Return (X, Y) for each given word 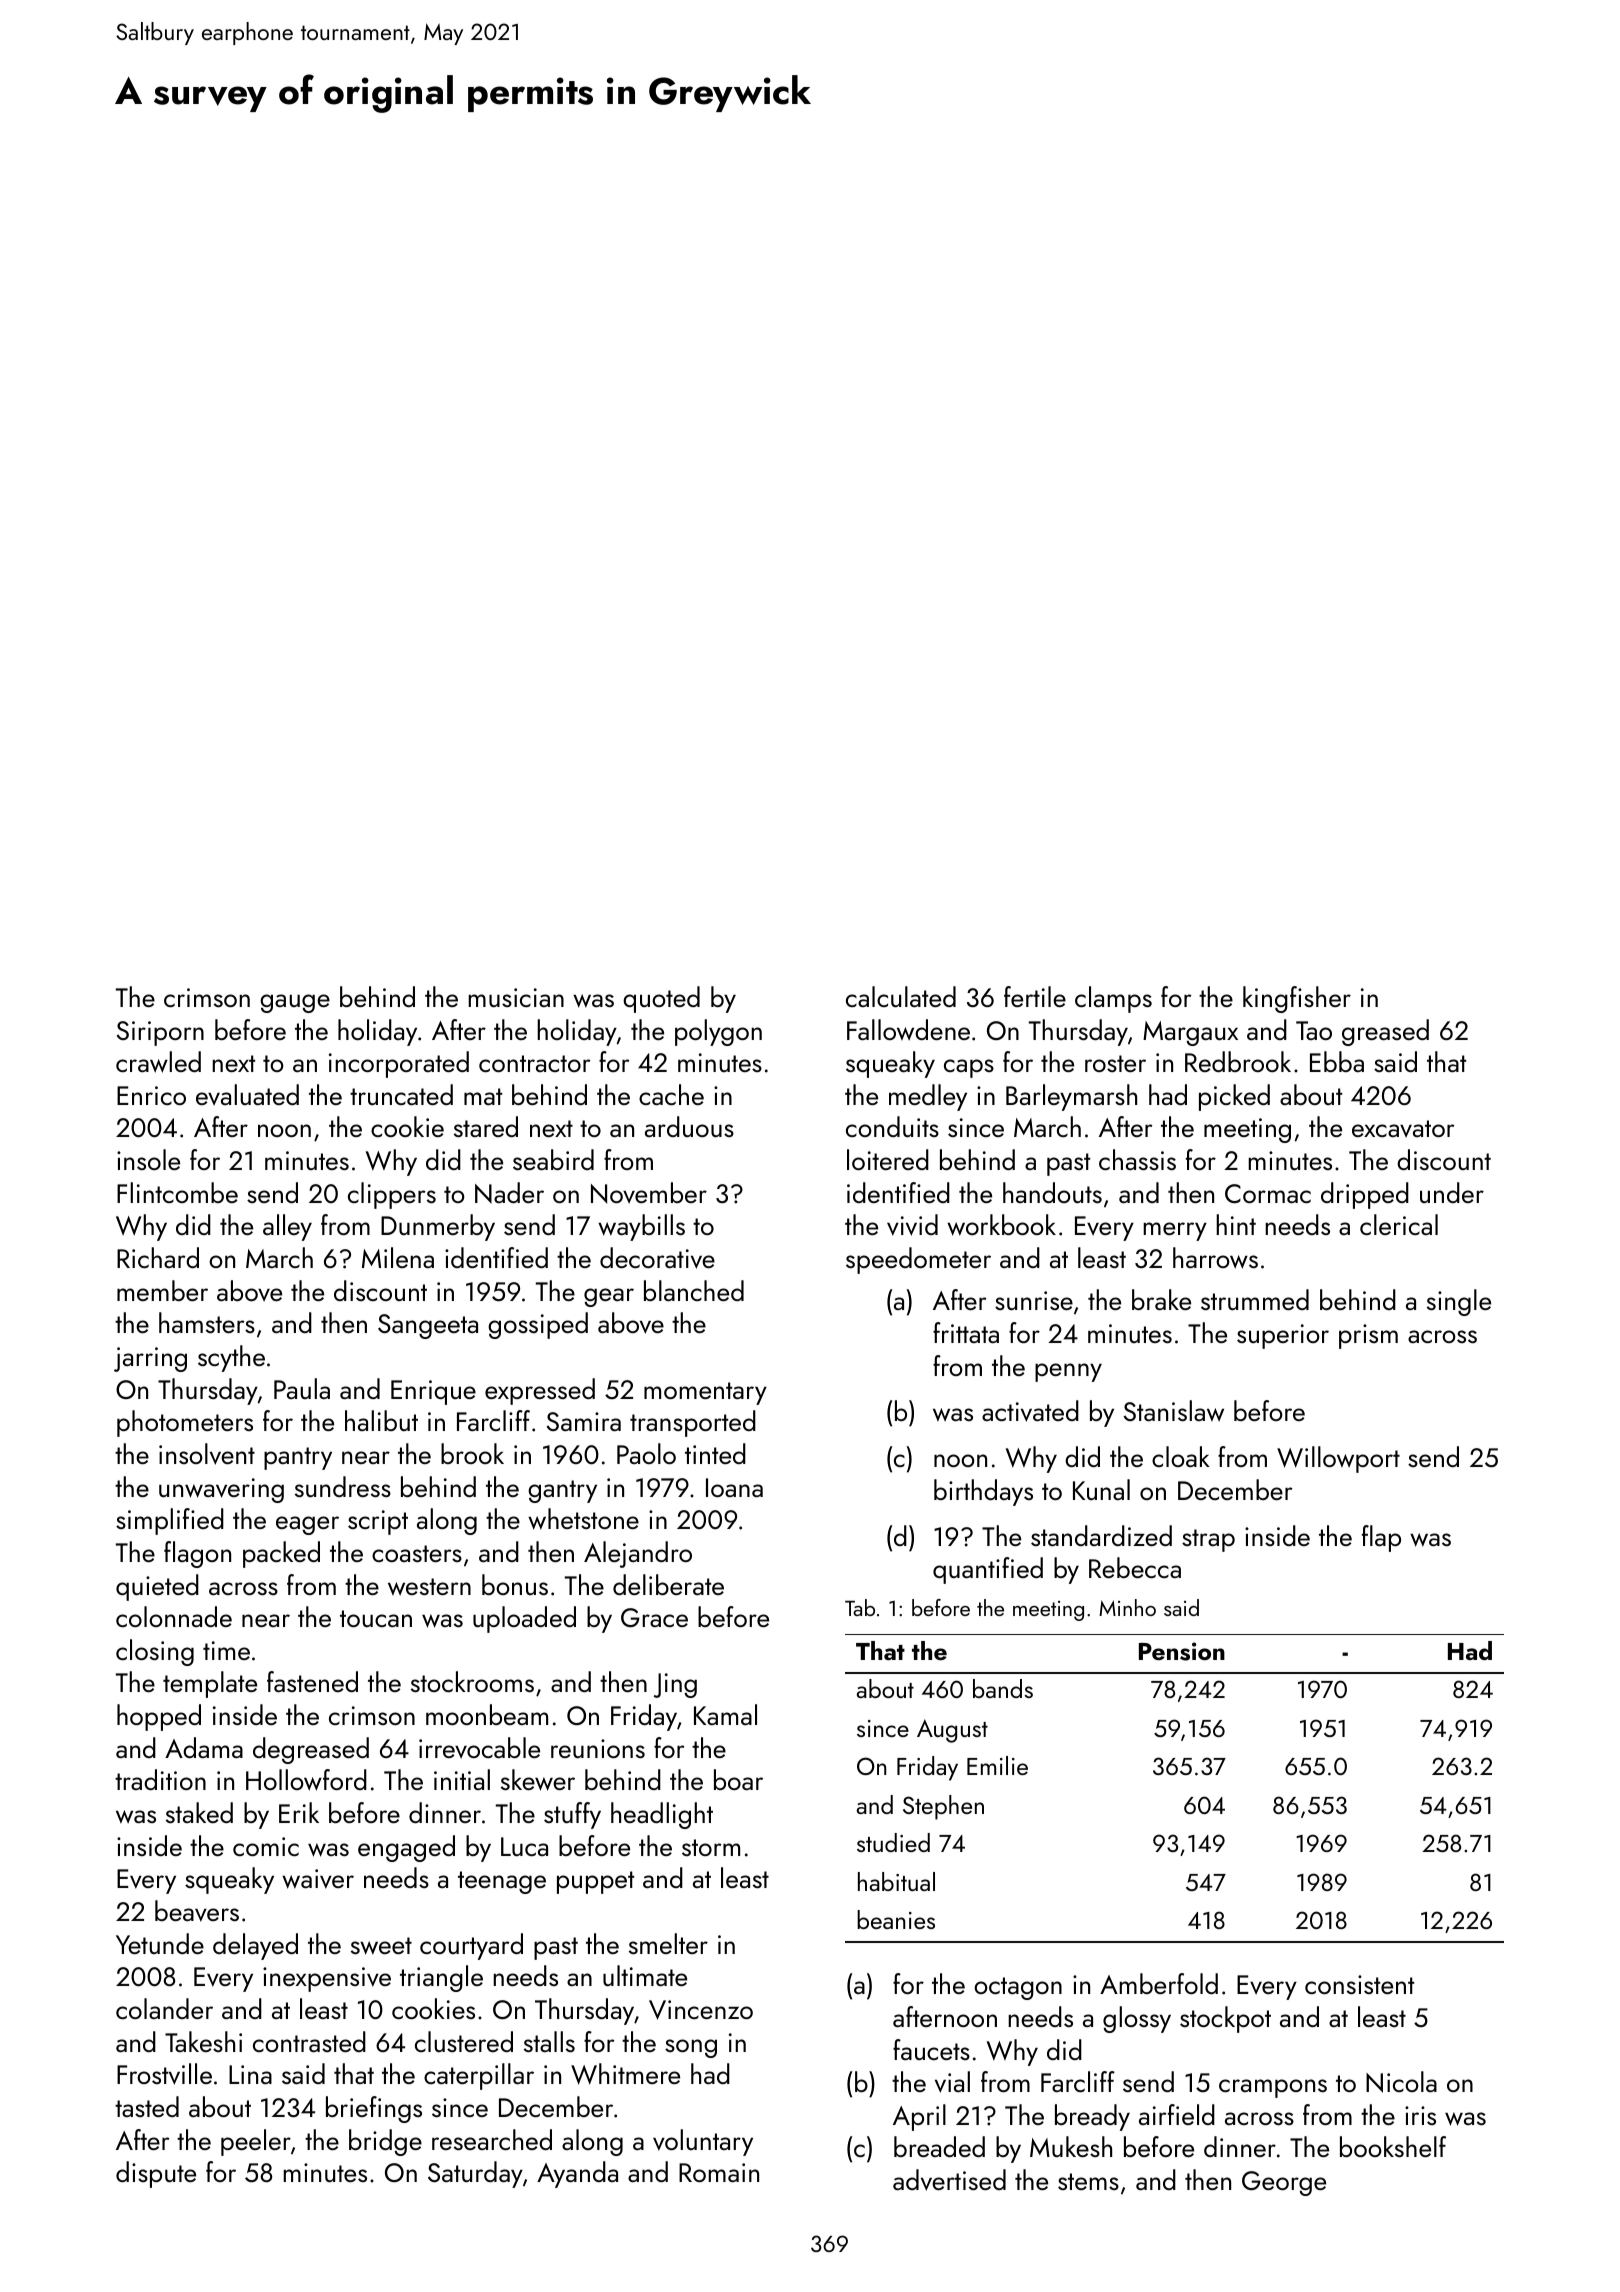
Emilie (997, 1765)
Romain (719, 2172)
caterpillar (479, 2076)
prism (1368, 1336)
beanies (896, 1919)
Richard (158, 1257)
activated (1030, 1411)
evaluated (247, 1095)
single (1459, 1302)
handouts (1052, 1192)
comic (266, 1846)
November (649, 1193)
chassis (1137, 1159)
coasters (417, 1553)
